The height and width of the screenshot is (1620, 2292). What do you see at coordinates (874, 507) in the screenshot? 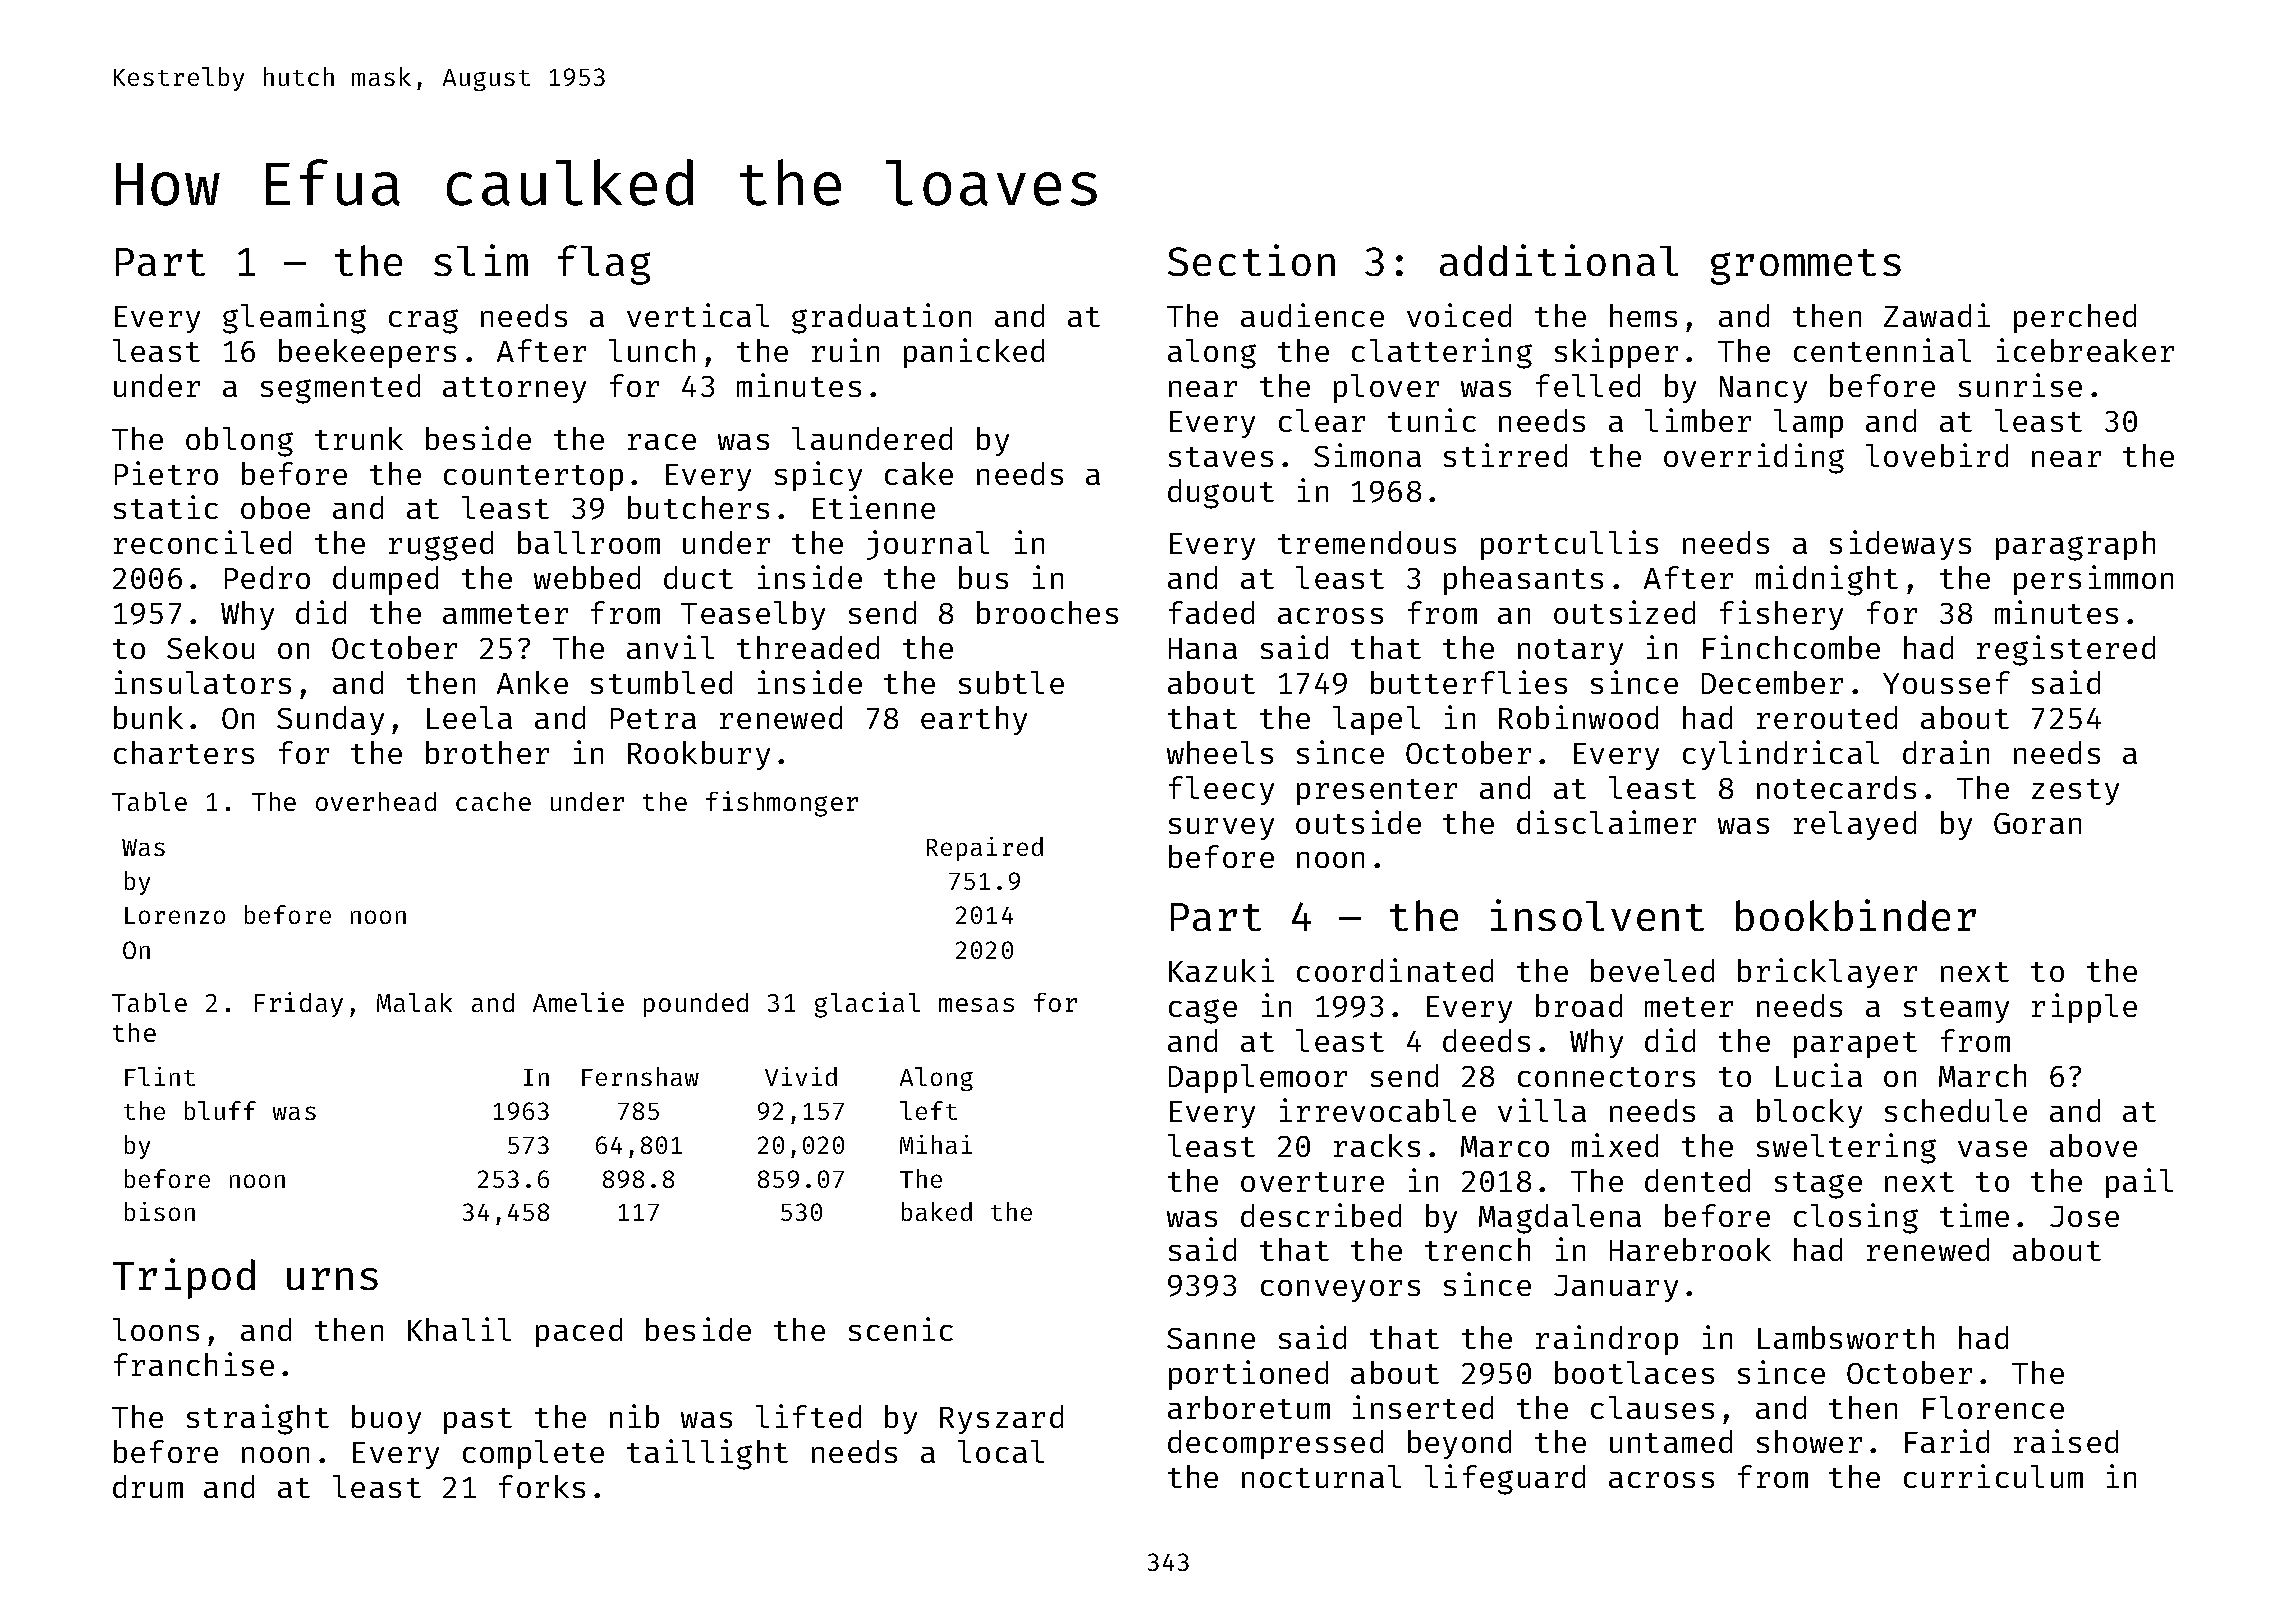
I see `Etienne` at bounding box center [874, 507].
